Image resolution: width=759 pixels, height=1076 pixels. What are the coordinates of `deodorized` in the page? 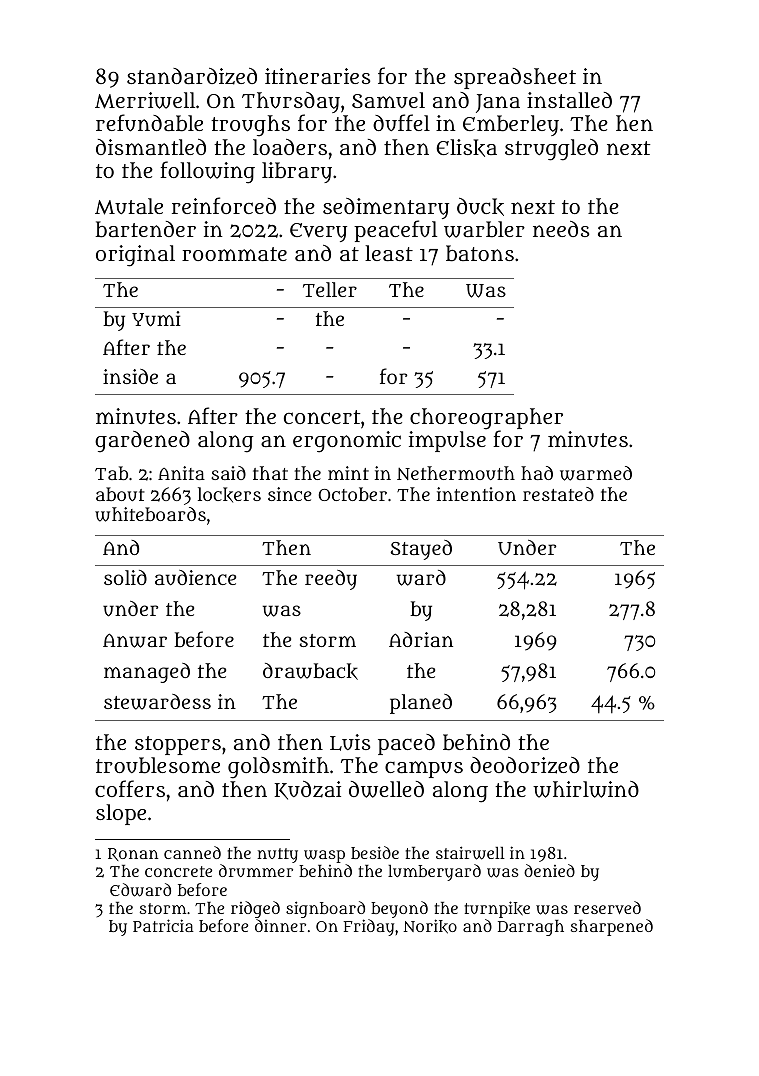 It's located at (525, 765).
